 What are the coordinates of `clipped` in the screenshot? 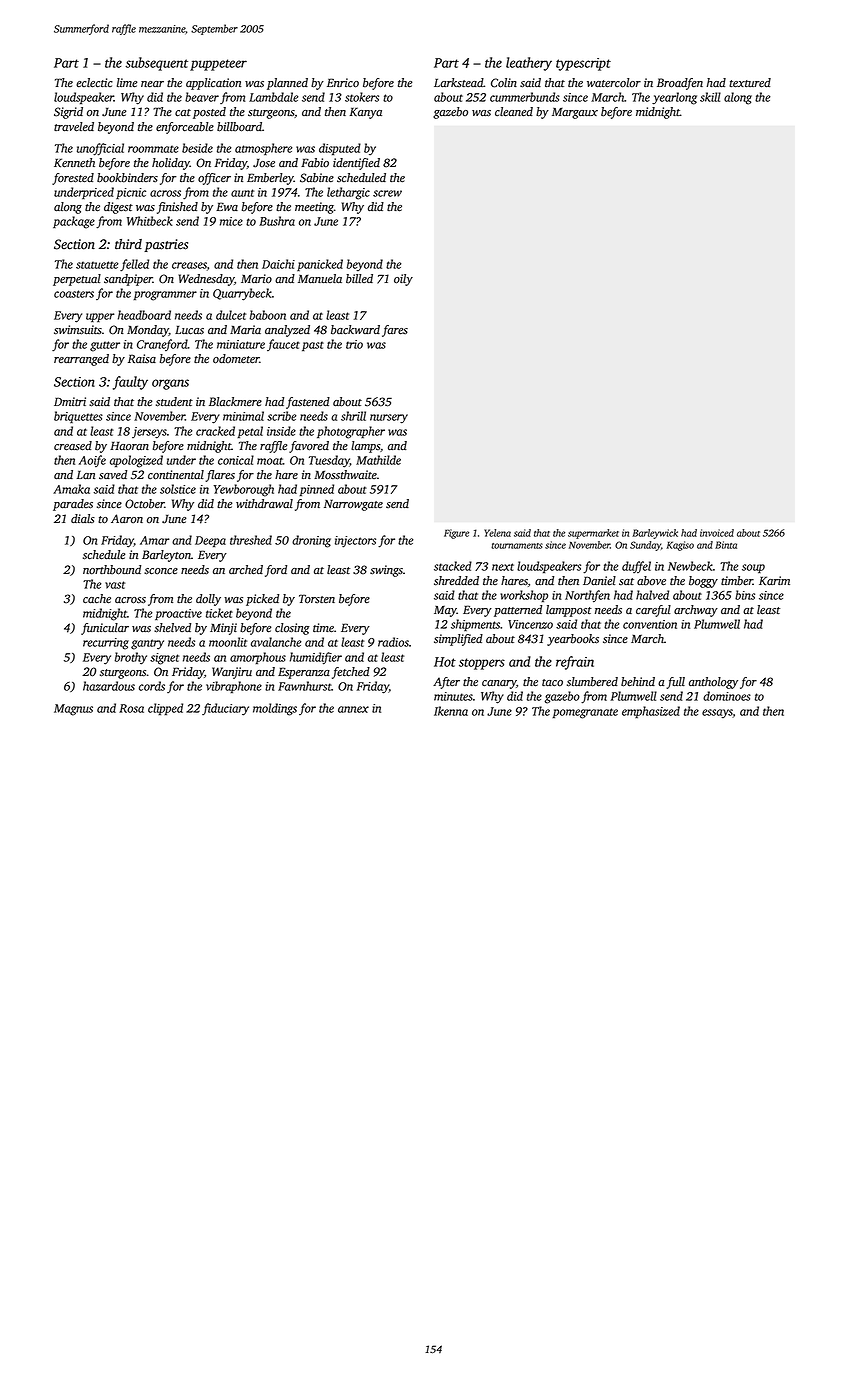 It's located at (165, 709).
